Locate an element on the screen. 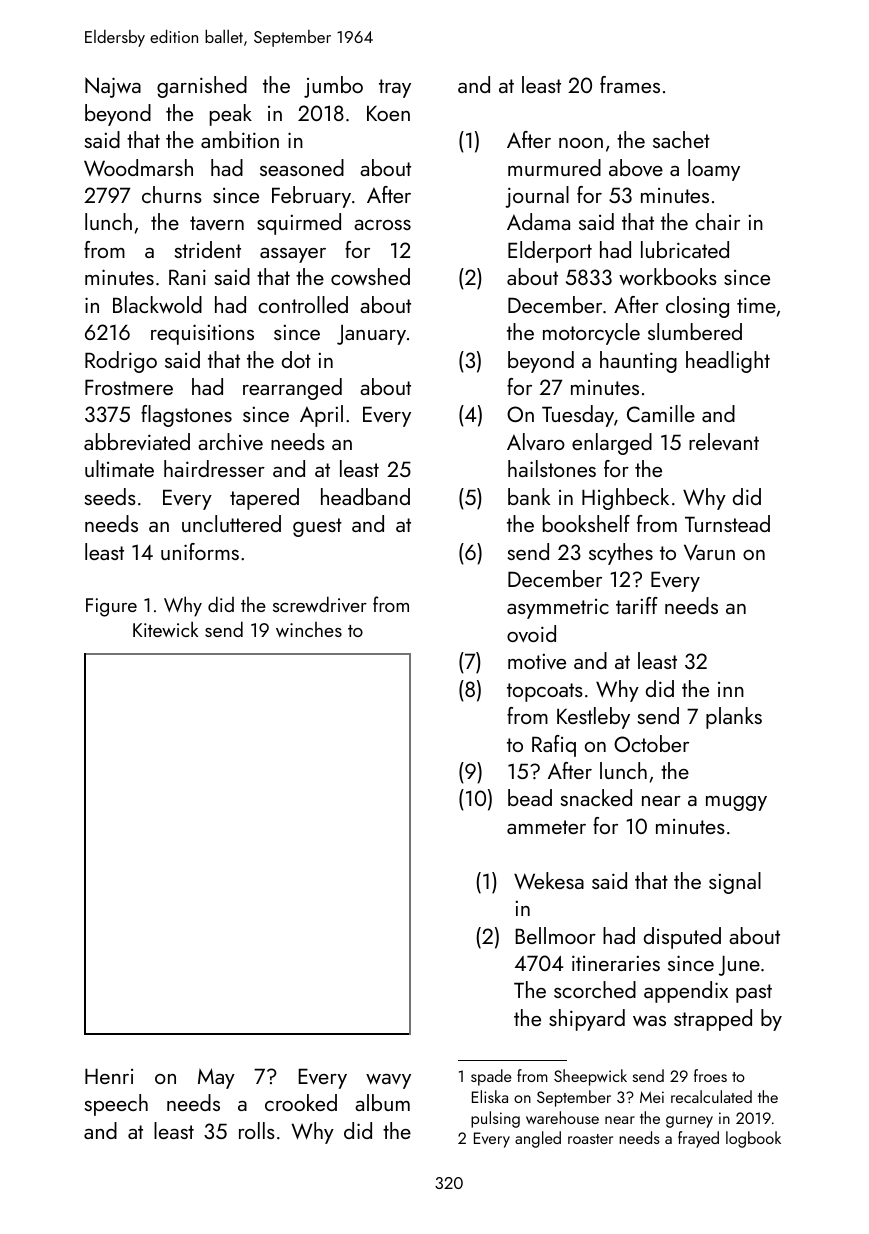 The image size is (869, 1234). April is located at coordinates (321, 416).
